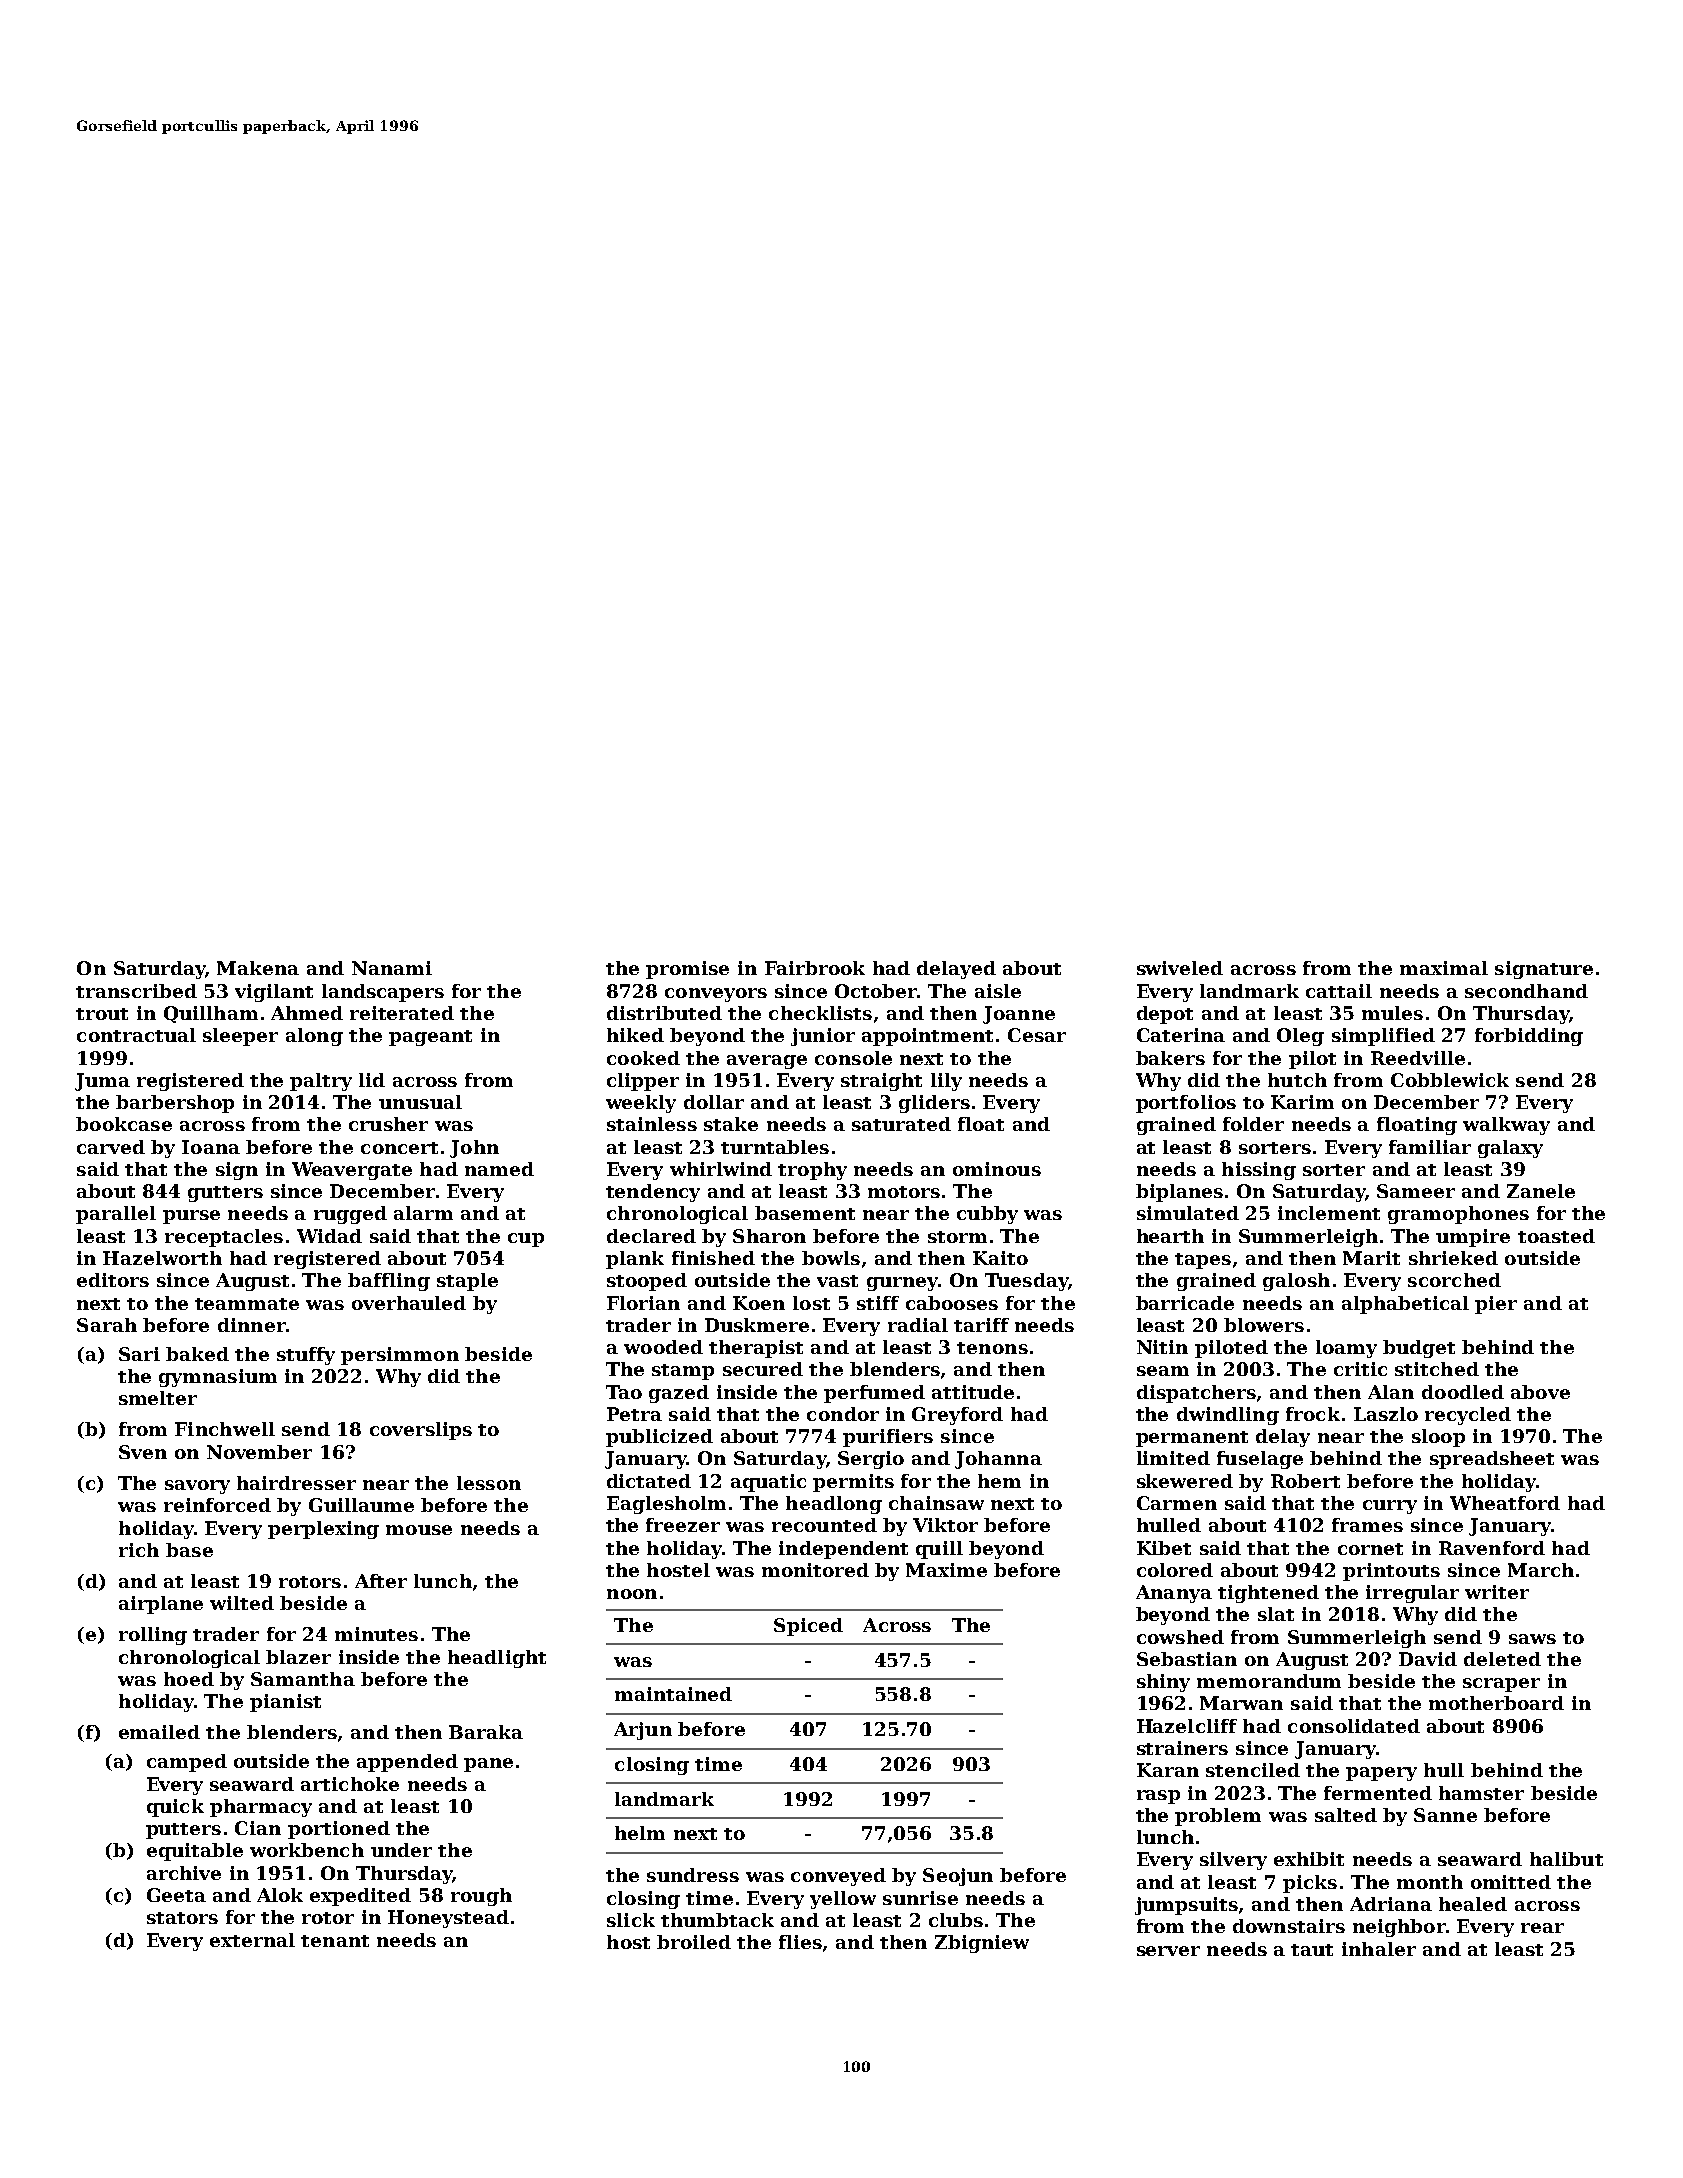 This document has height=2178, width=1683. I want to click on pier, so click(1496, 1305).
